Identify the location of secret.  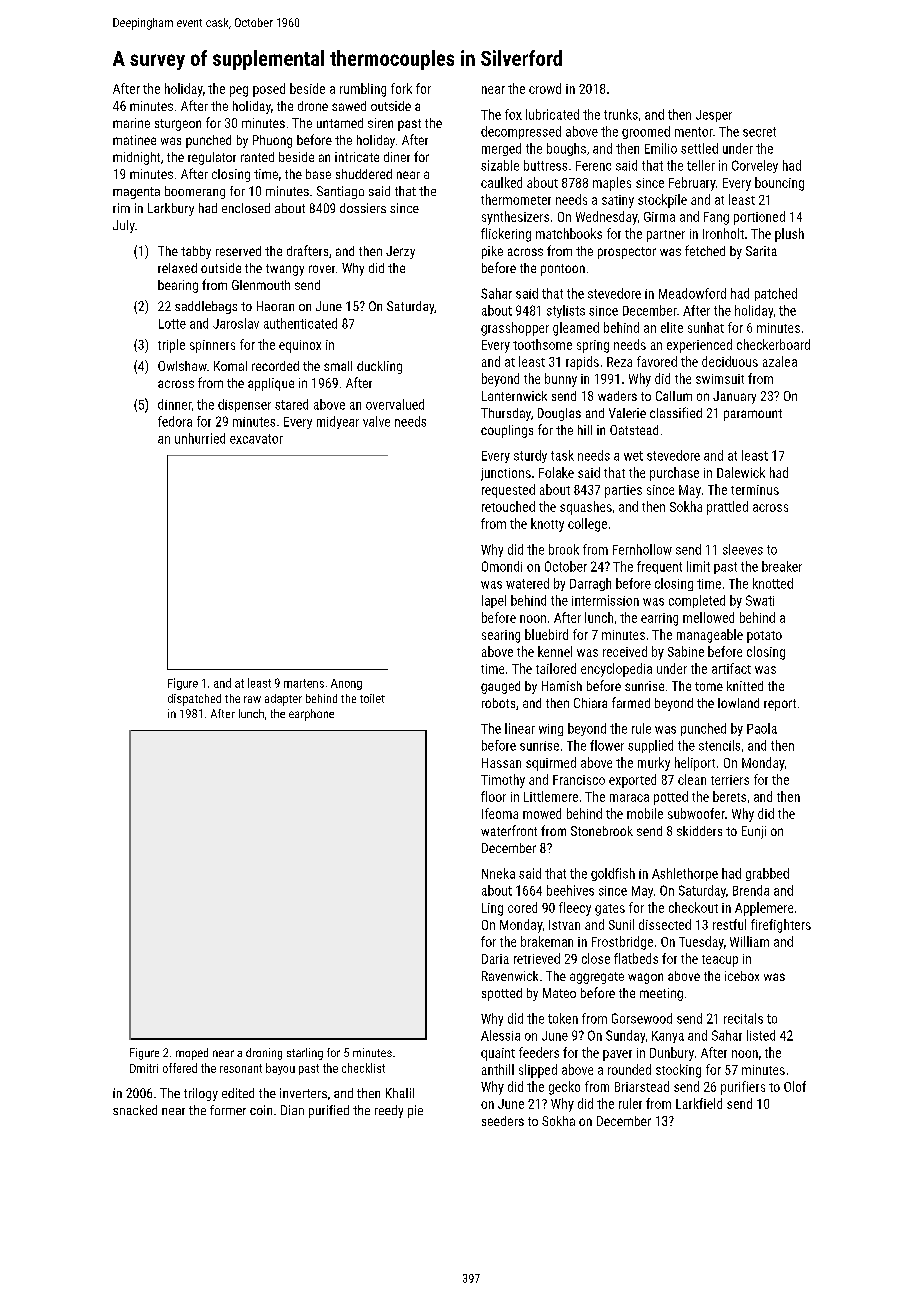
(759, 132).
